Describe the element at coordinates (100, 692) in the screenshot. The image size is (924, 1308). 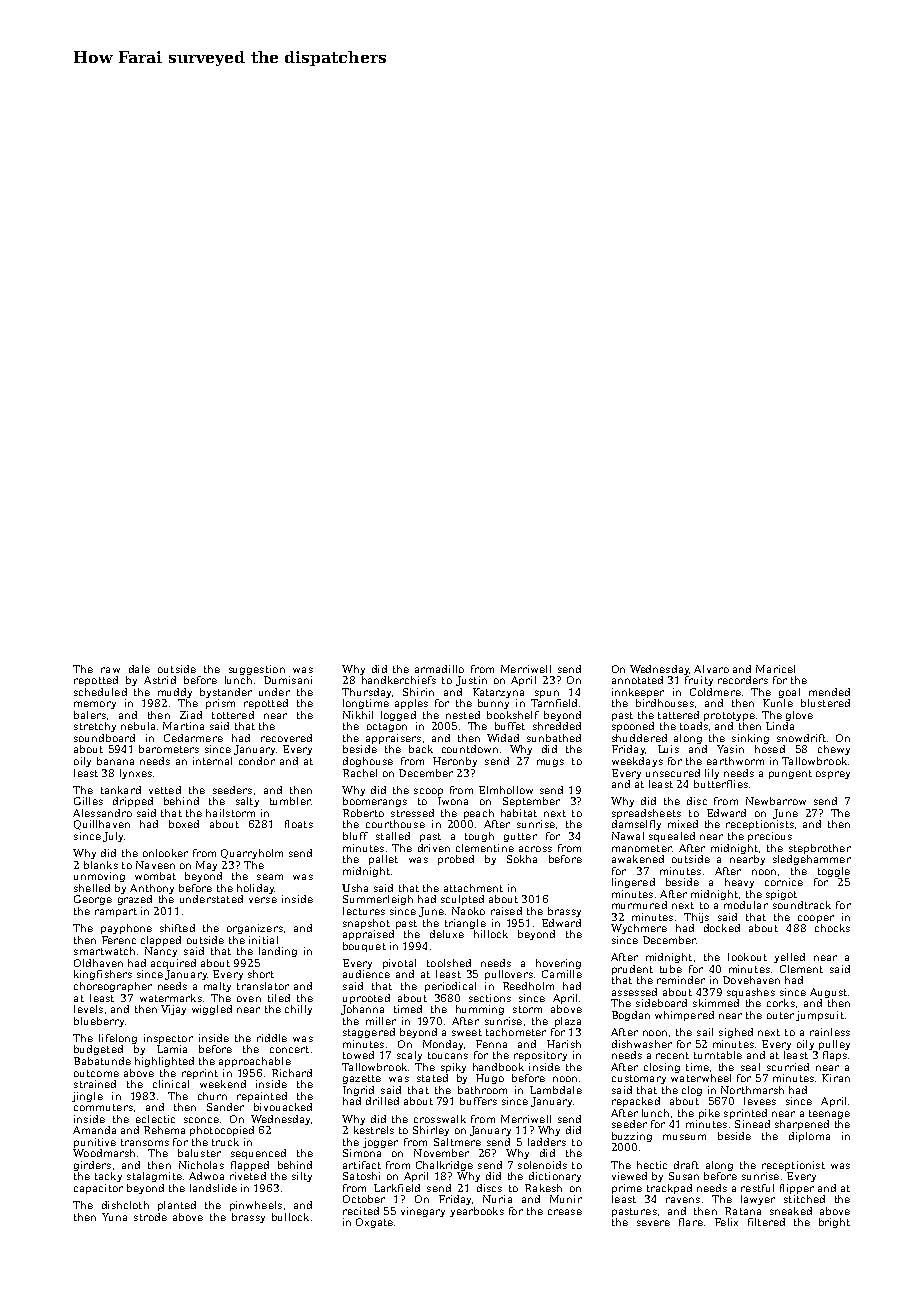
I see `scheduled` at that location.
